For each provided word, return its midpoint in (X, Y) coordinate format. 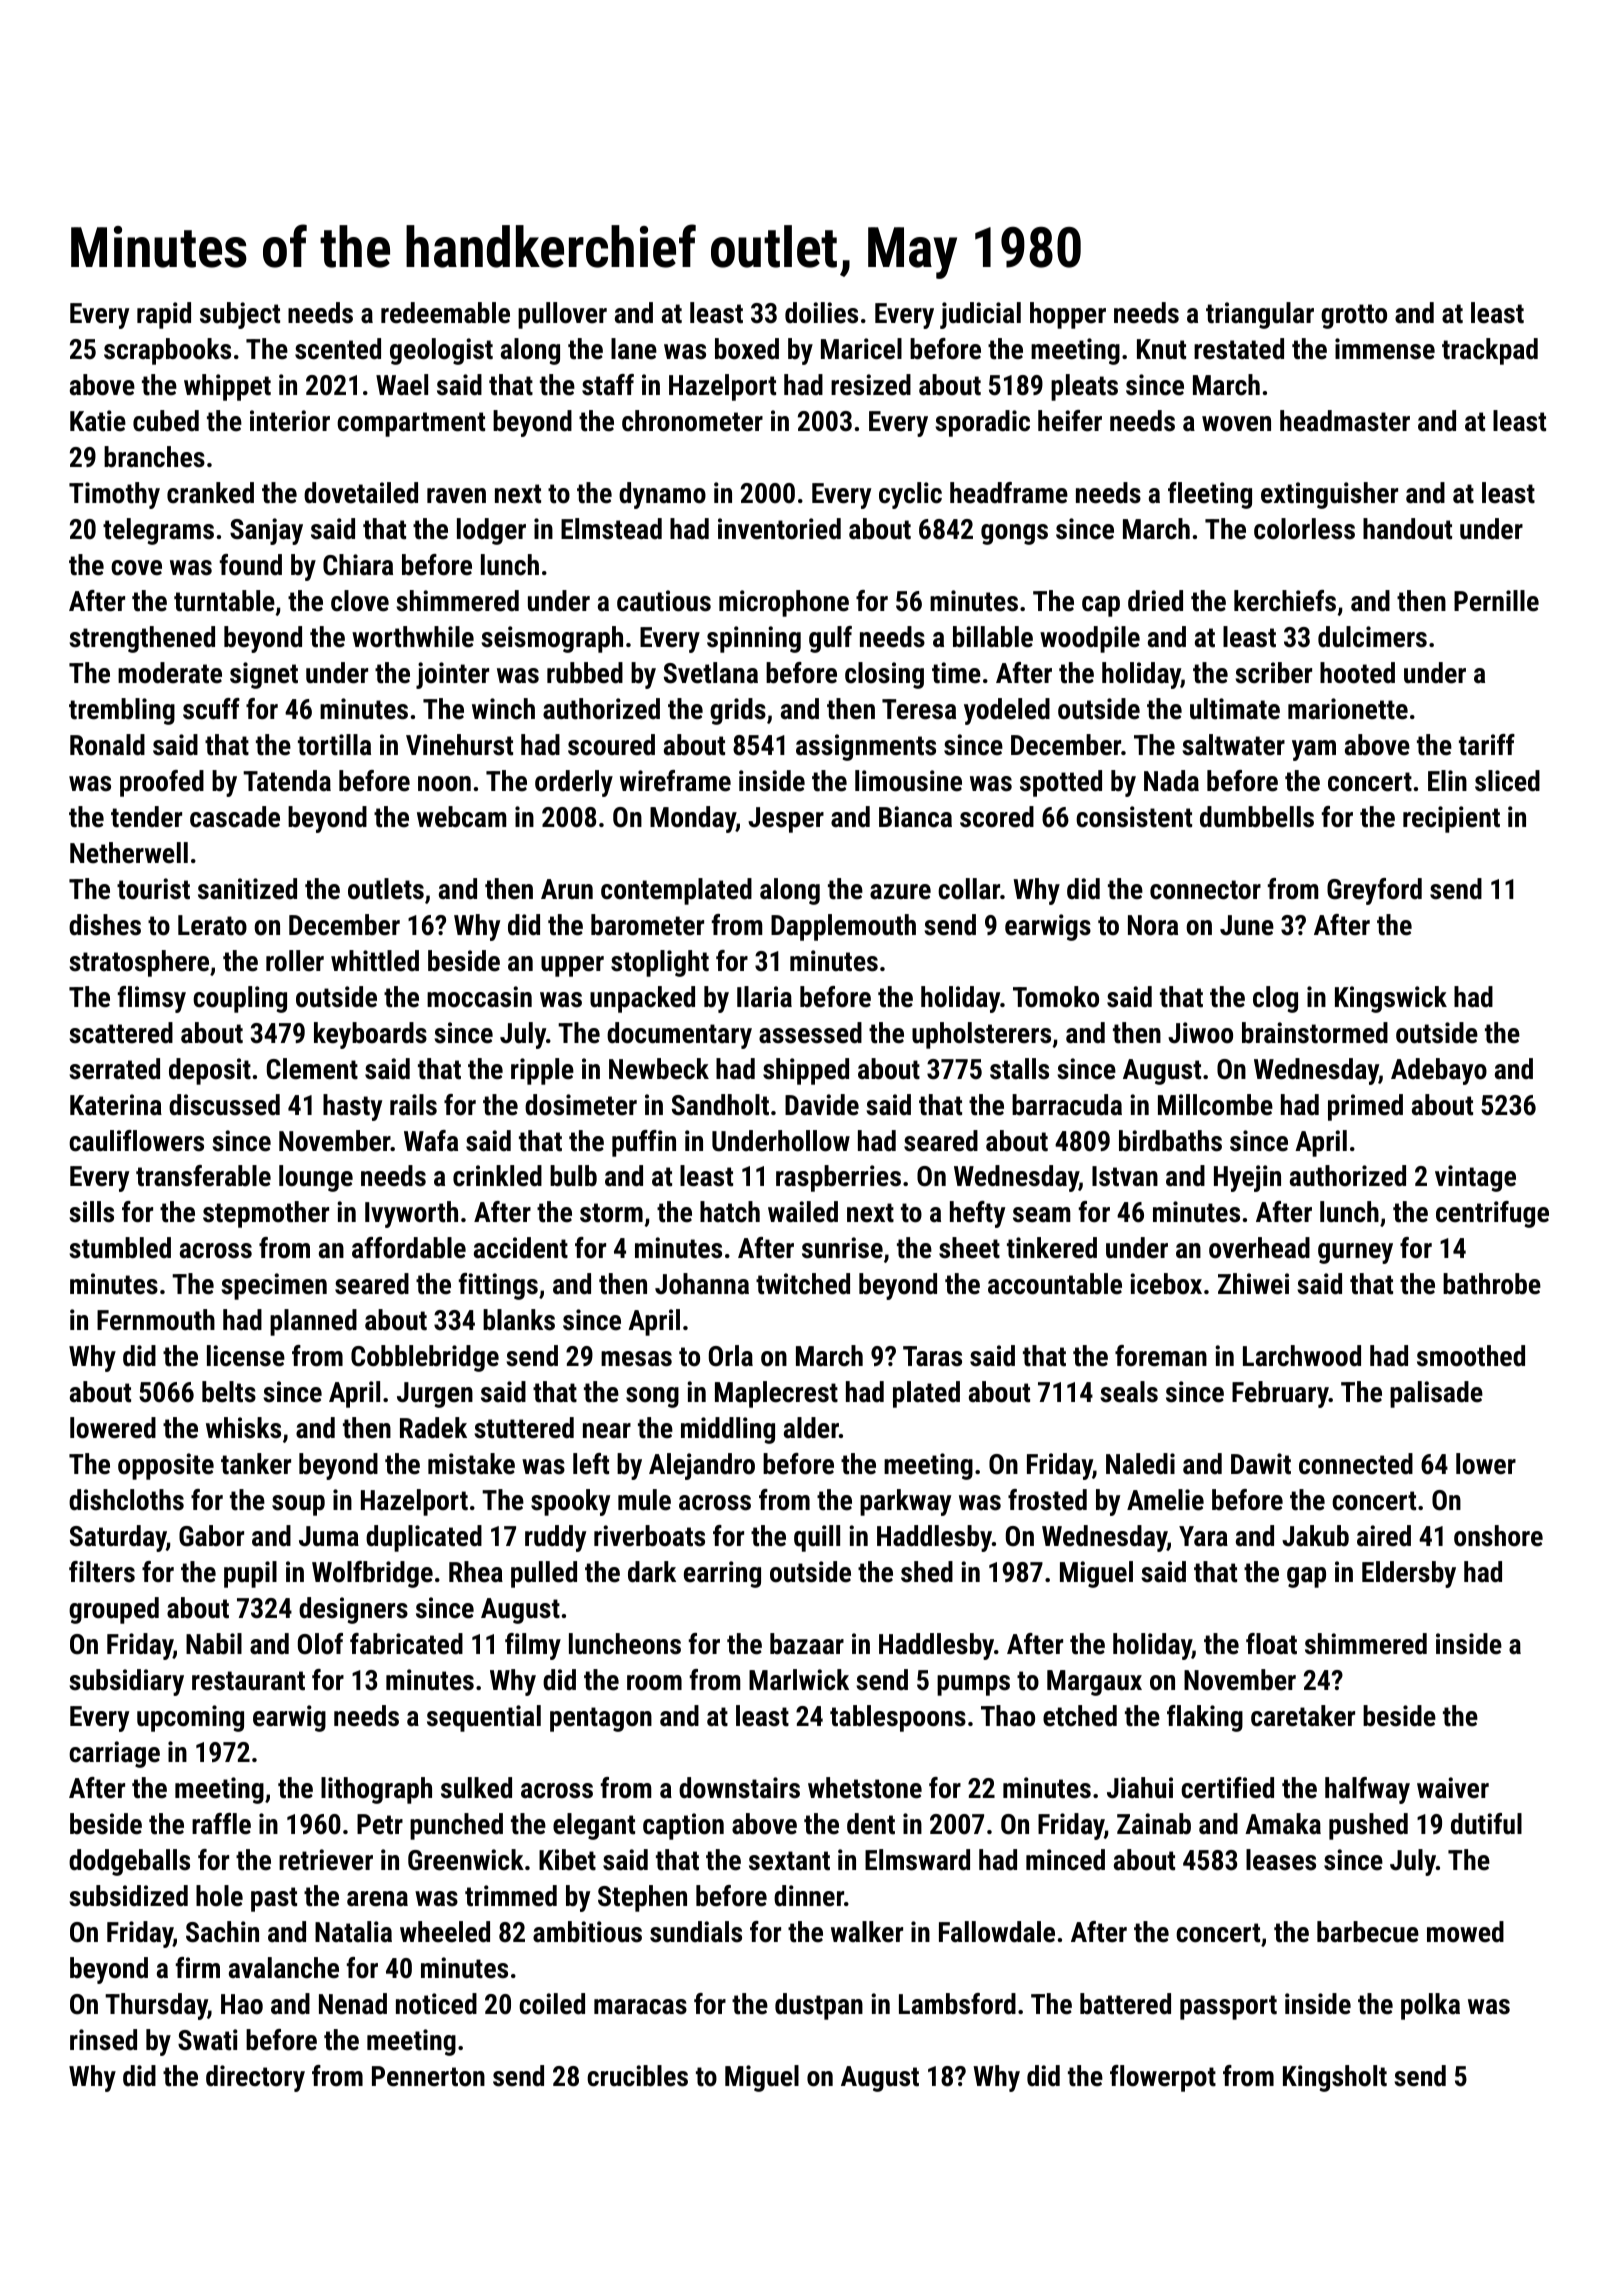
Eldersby (1409, 1574)
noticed (436, 2004)
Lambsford (957, 2004)
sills (91, 1212)
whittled (375, 961)
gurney (1355, 1253)
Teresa (919, 709)
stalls (1019, 1069)
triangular (1260, 315)
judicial (980, 315)
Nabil (214, 1644)
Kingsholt (1335, 2078)
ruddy (555, 1538)
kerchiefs (1285, 601)
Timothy (114, 495)
